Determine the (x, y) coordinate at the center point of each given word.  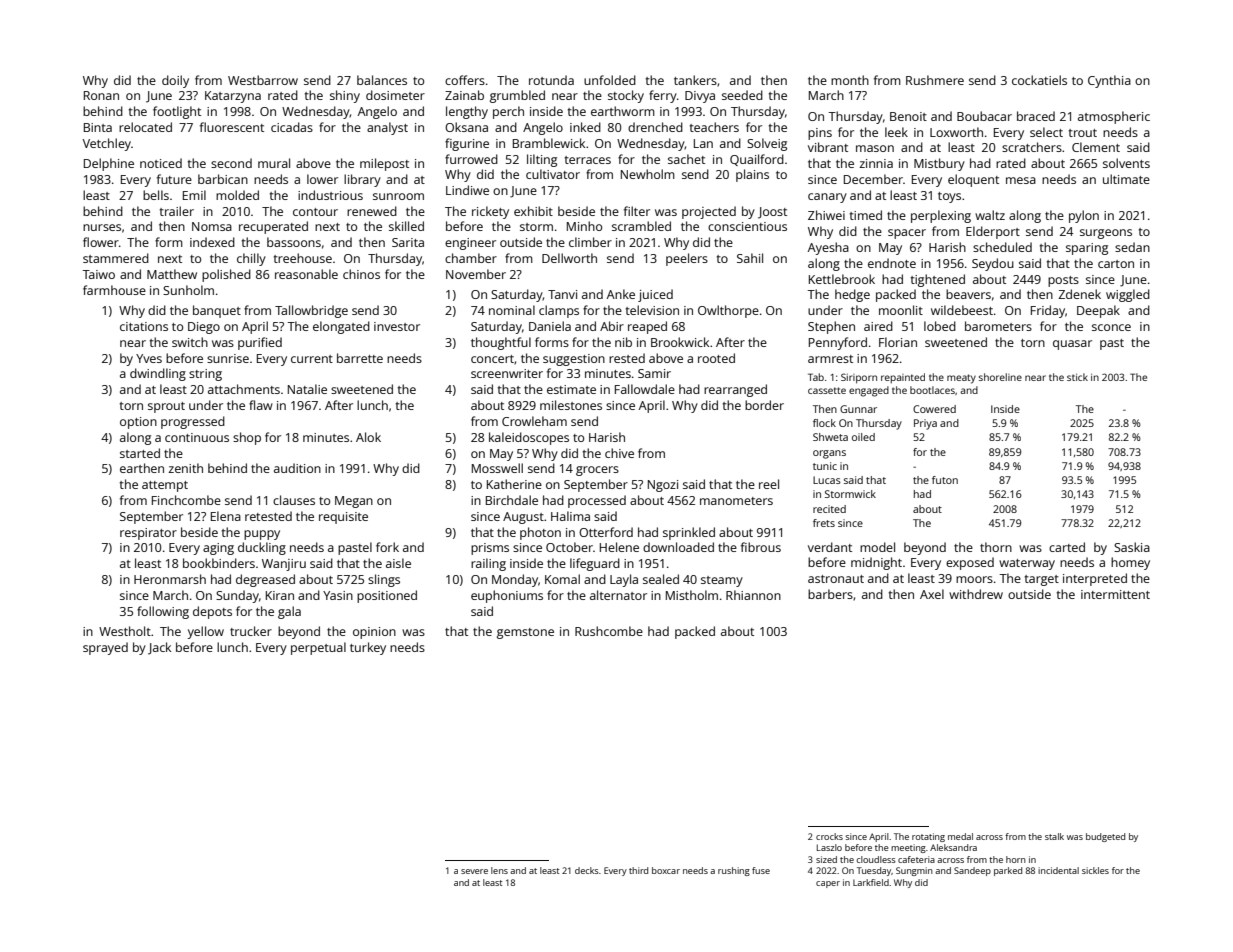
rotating (928, 837)
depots (212, 612)
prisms (490, 549)
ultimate (1126, 179)
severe (474, 871)
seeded (742, 95)
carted (1067, 547)
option (138, 423)
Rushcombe (609, 631)
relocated (145, 127)
